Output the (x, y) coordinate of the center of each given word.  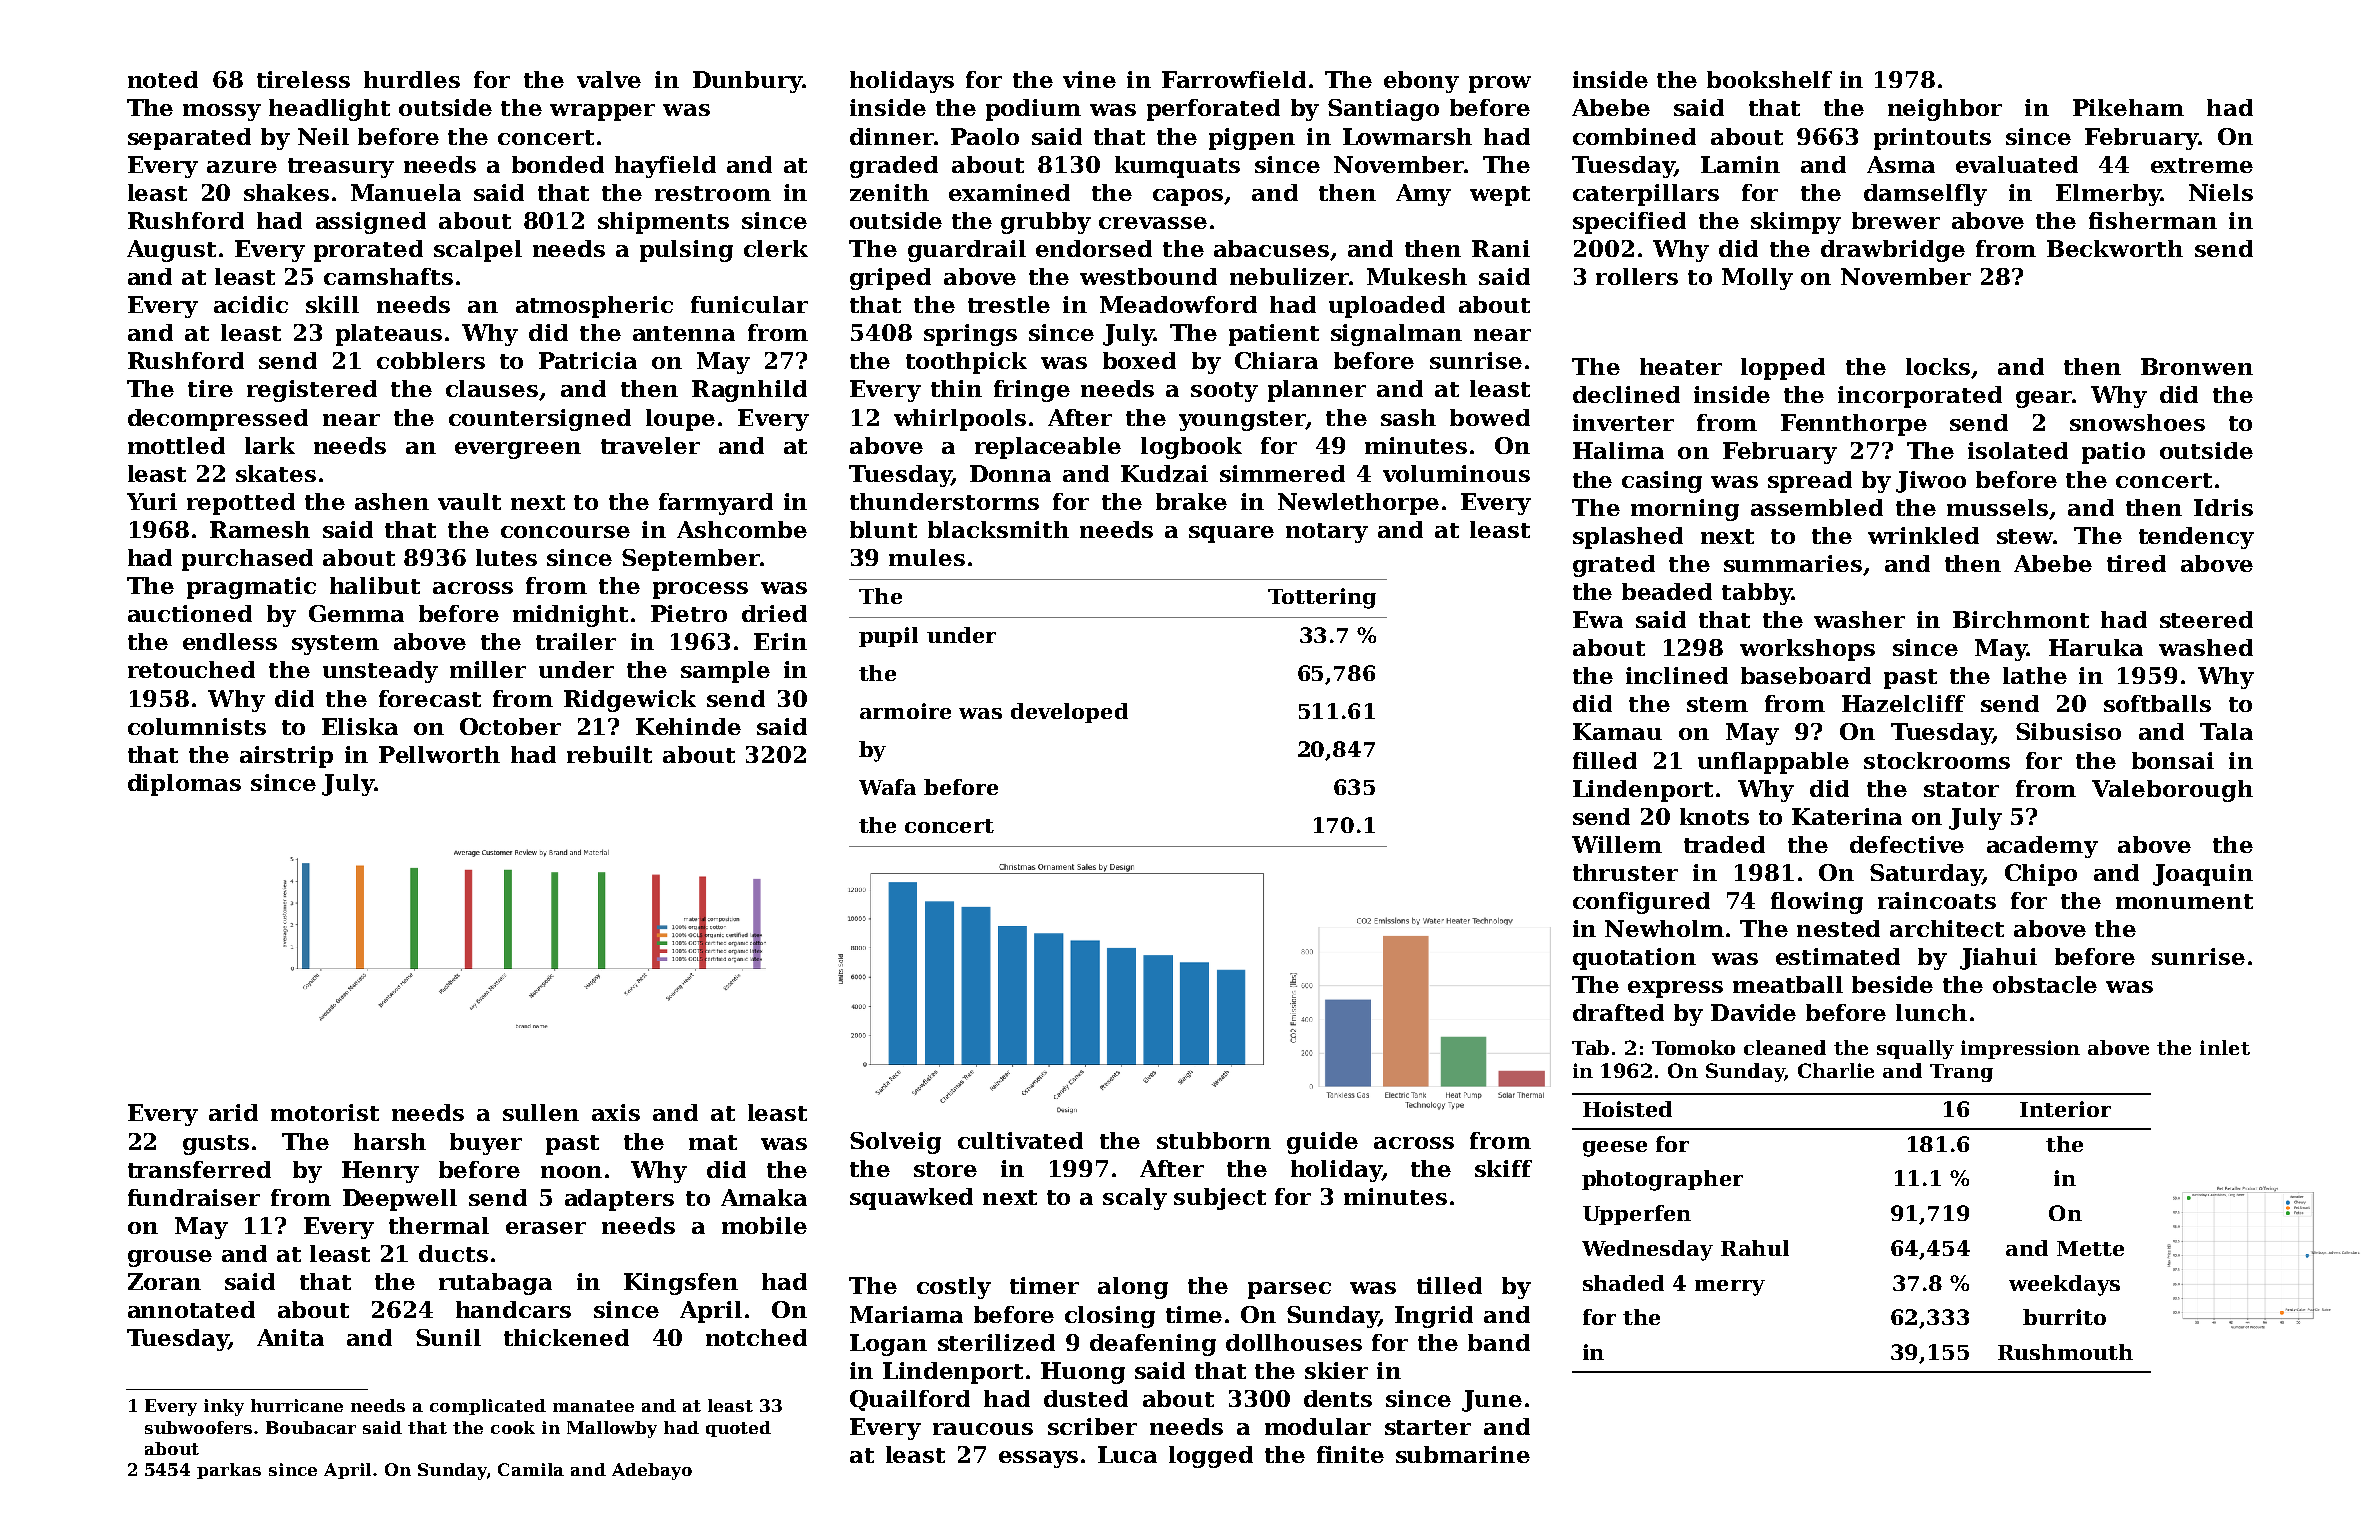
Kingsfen (681, 1284)
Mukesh (1417, 276)
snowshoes (2137, 422)
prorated (368, 251)
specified (1629, 223)
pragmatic (251, 588)
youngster (1242, 421)
